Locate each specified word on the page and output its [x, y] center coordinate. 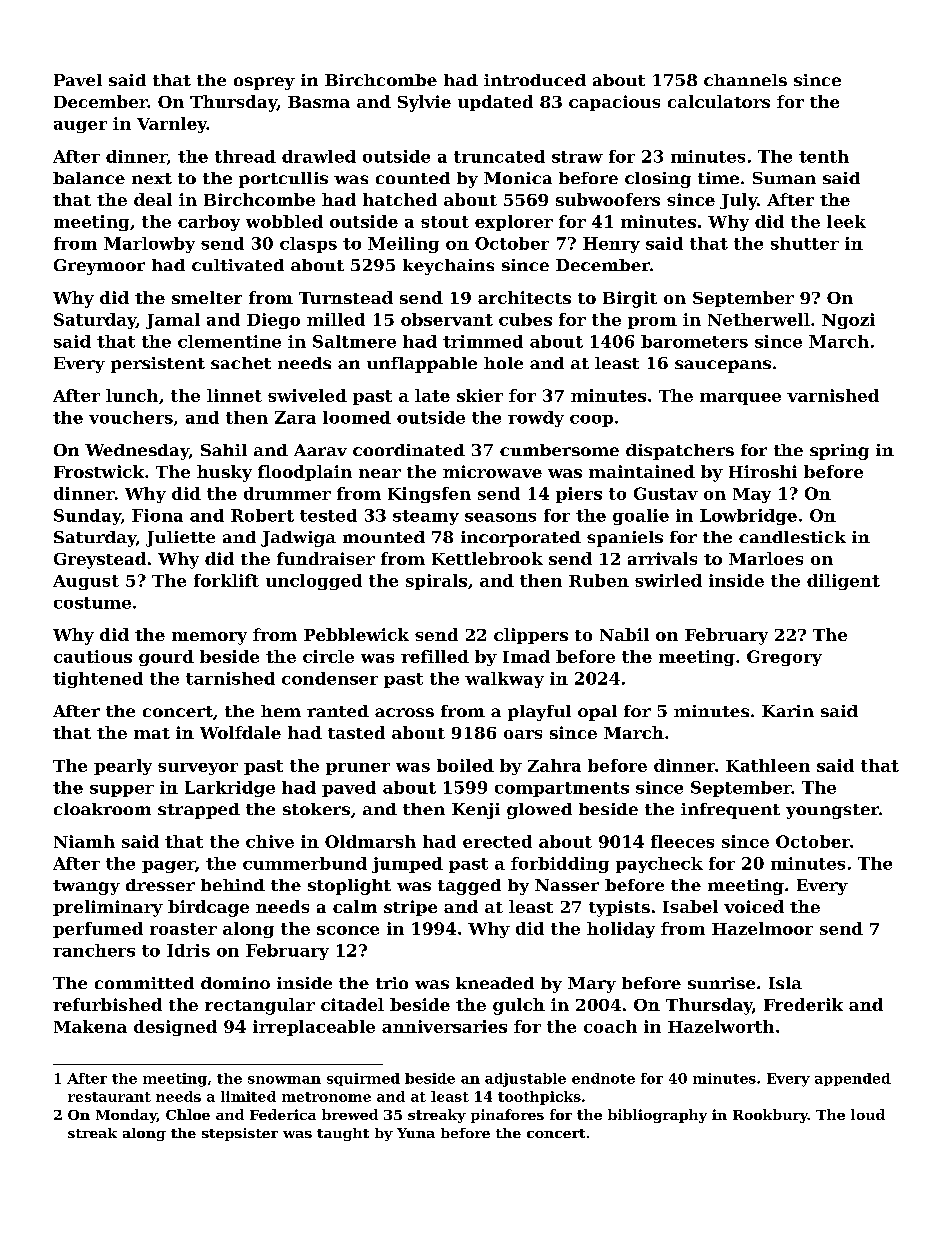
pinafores [507, 1116]
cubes [525, 319]
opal [597, 713]
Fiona [157, 515]
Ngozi [848, 321]
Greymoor [99, 267]
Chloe [188, 1114]
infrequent [730, 811]
